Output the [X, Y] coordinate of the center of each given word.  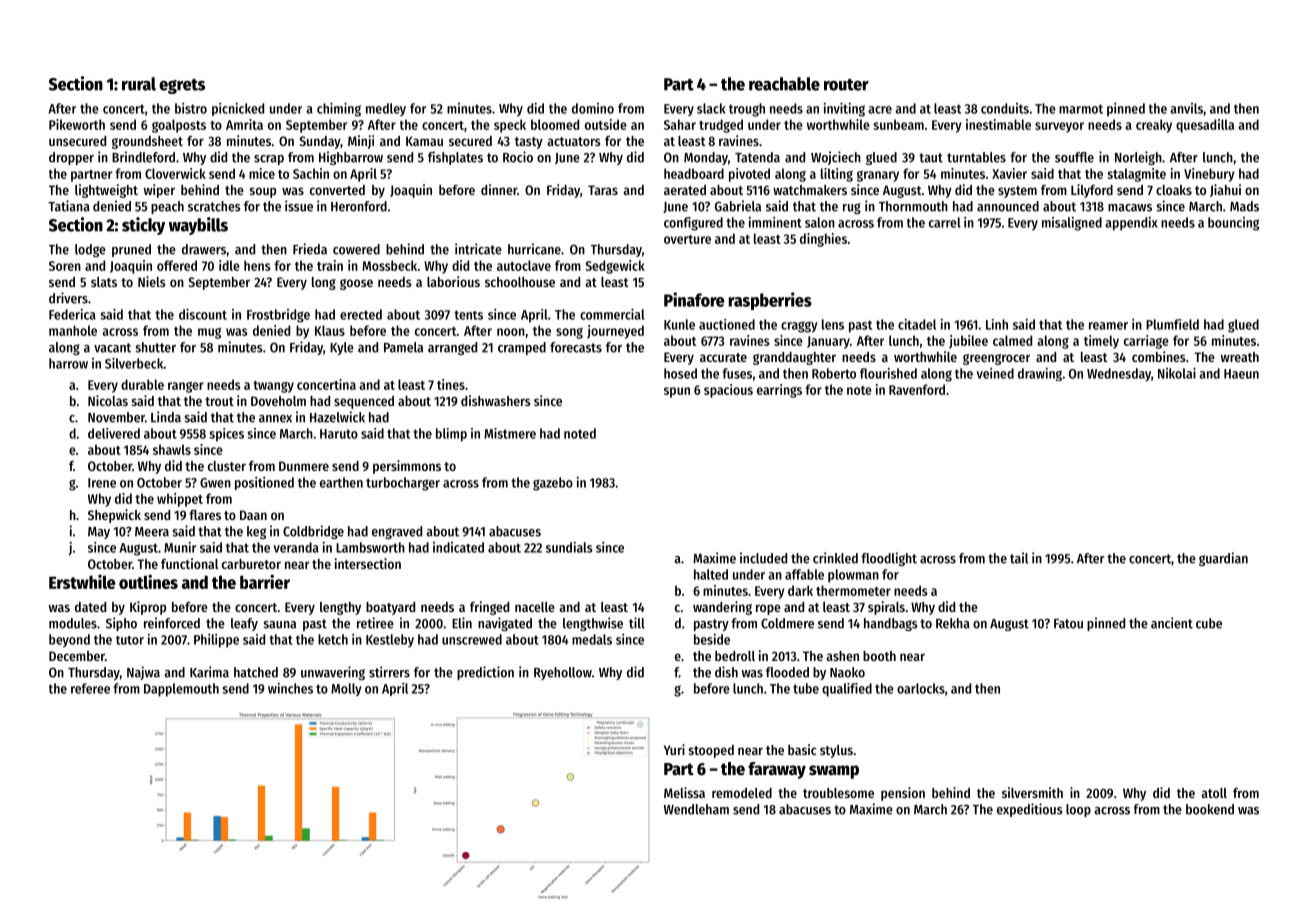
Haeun [1241, 374]
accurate [723, 357]
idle [229, 265]
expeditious [1030, 810]
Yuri [674, 749]
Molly [346, 689]
